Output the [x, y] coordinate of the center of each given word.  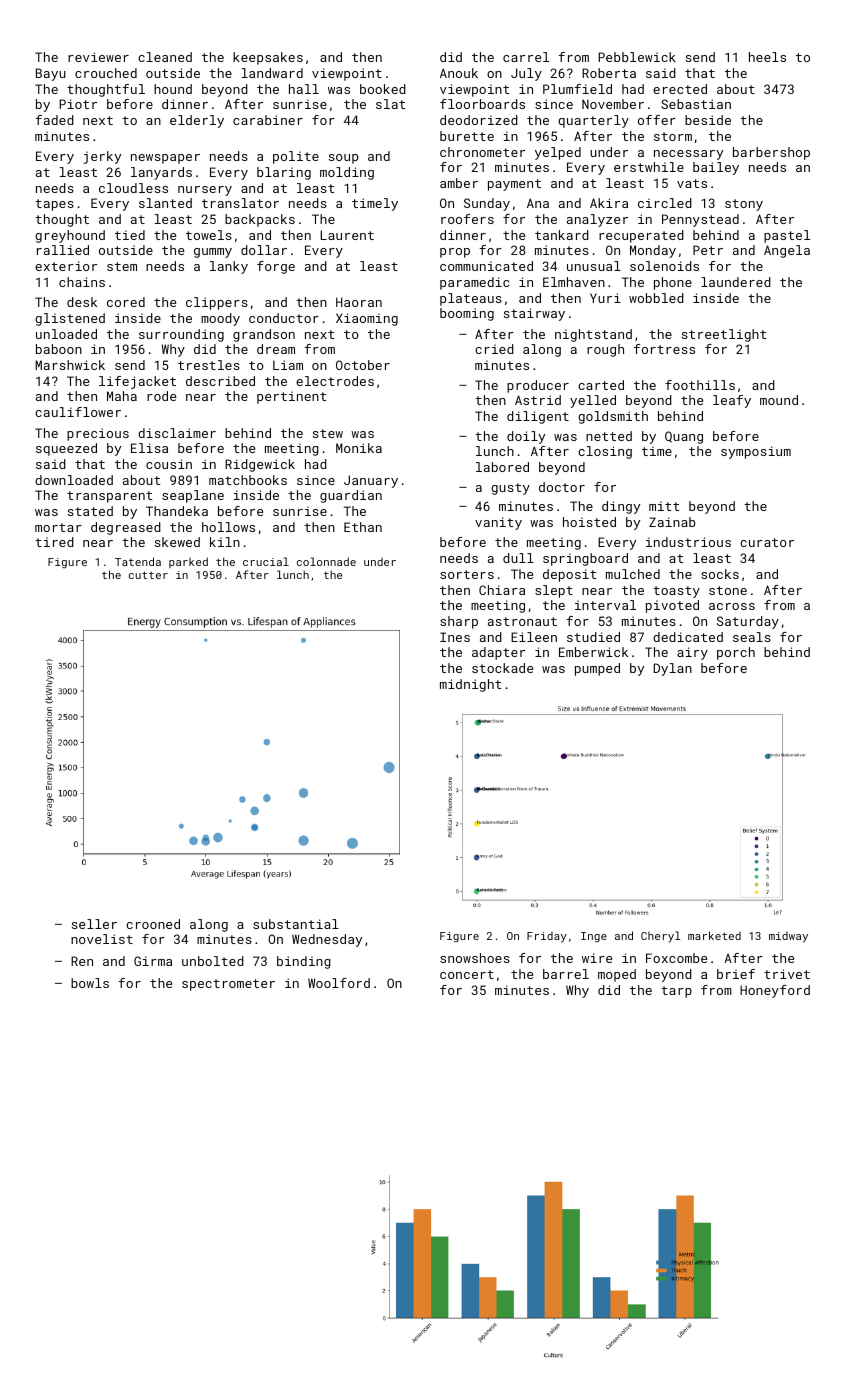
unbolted [213, 961]
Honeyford [775, 991]
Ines [455, 637]
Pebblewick [637, 57]
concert [467, 974]
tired [54, 542]
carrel [526, 57]
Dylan [673, 669]
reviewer [98, 57]
